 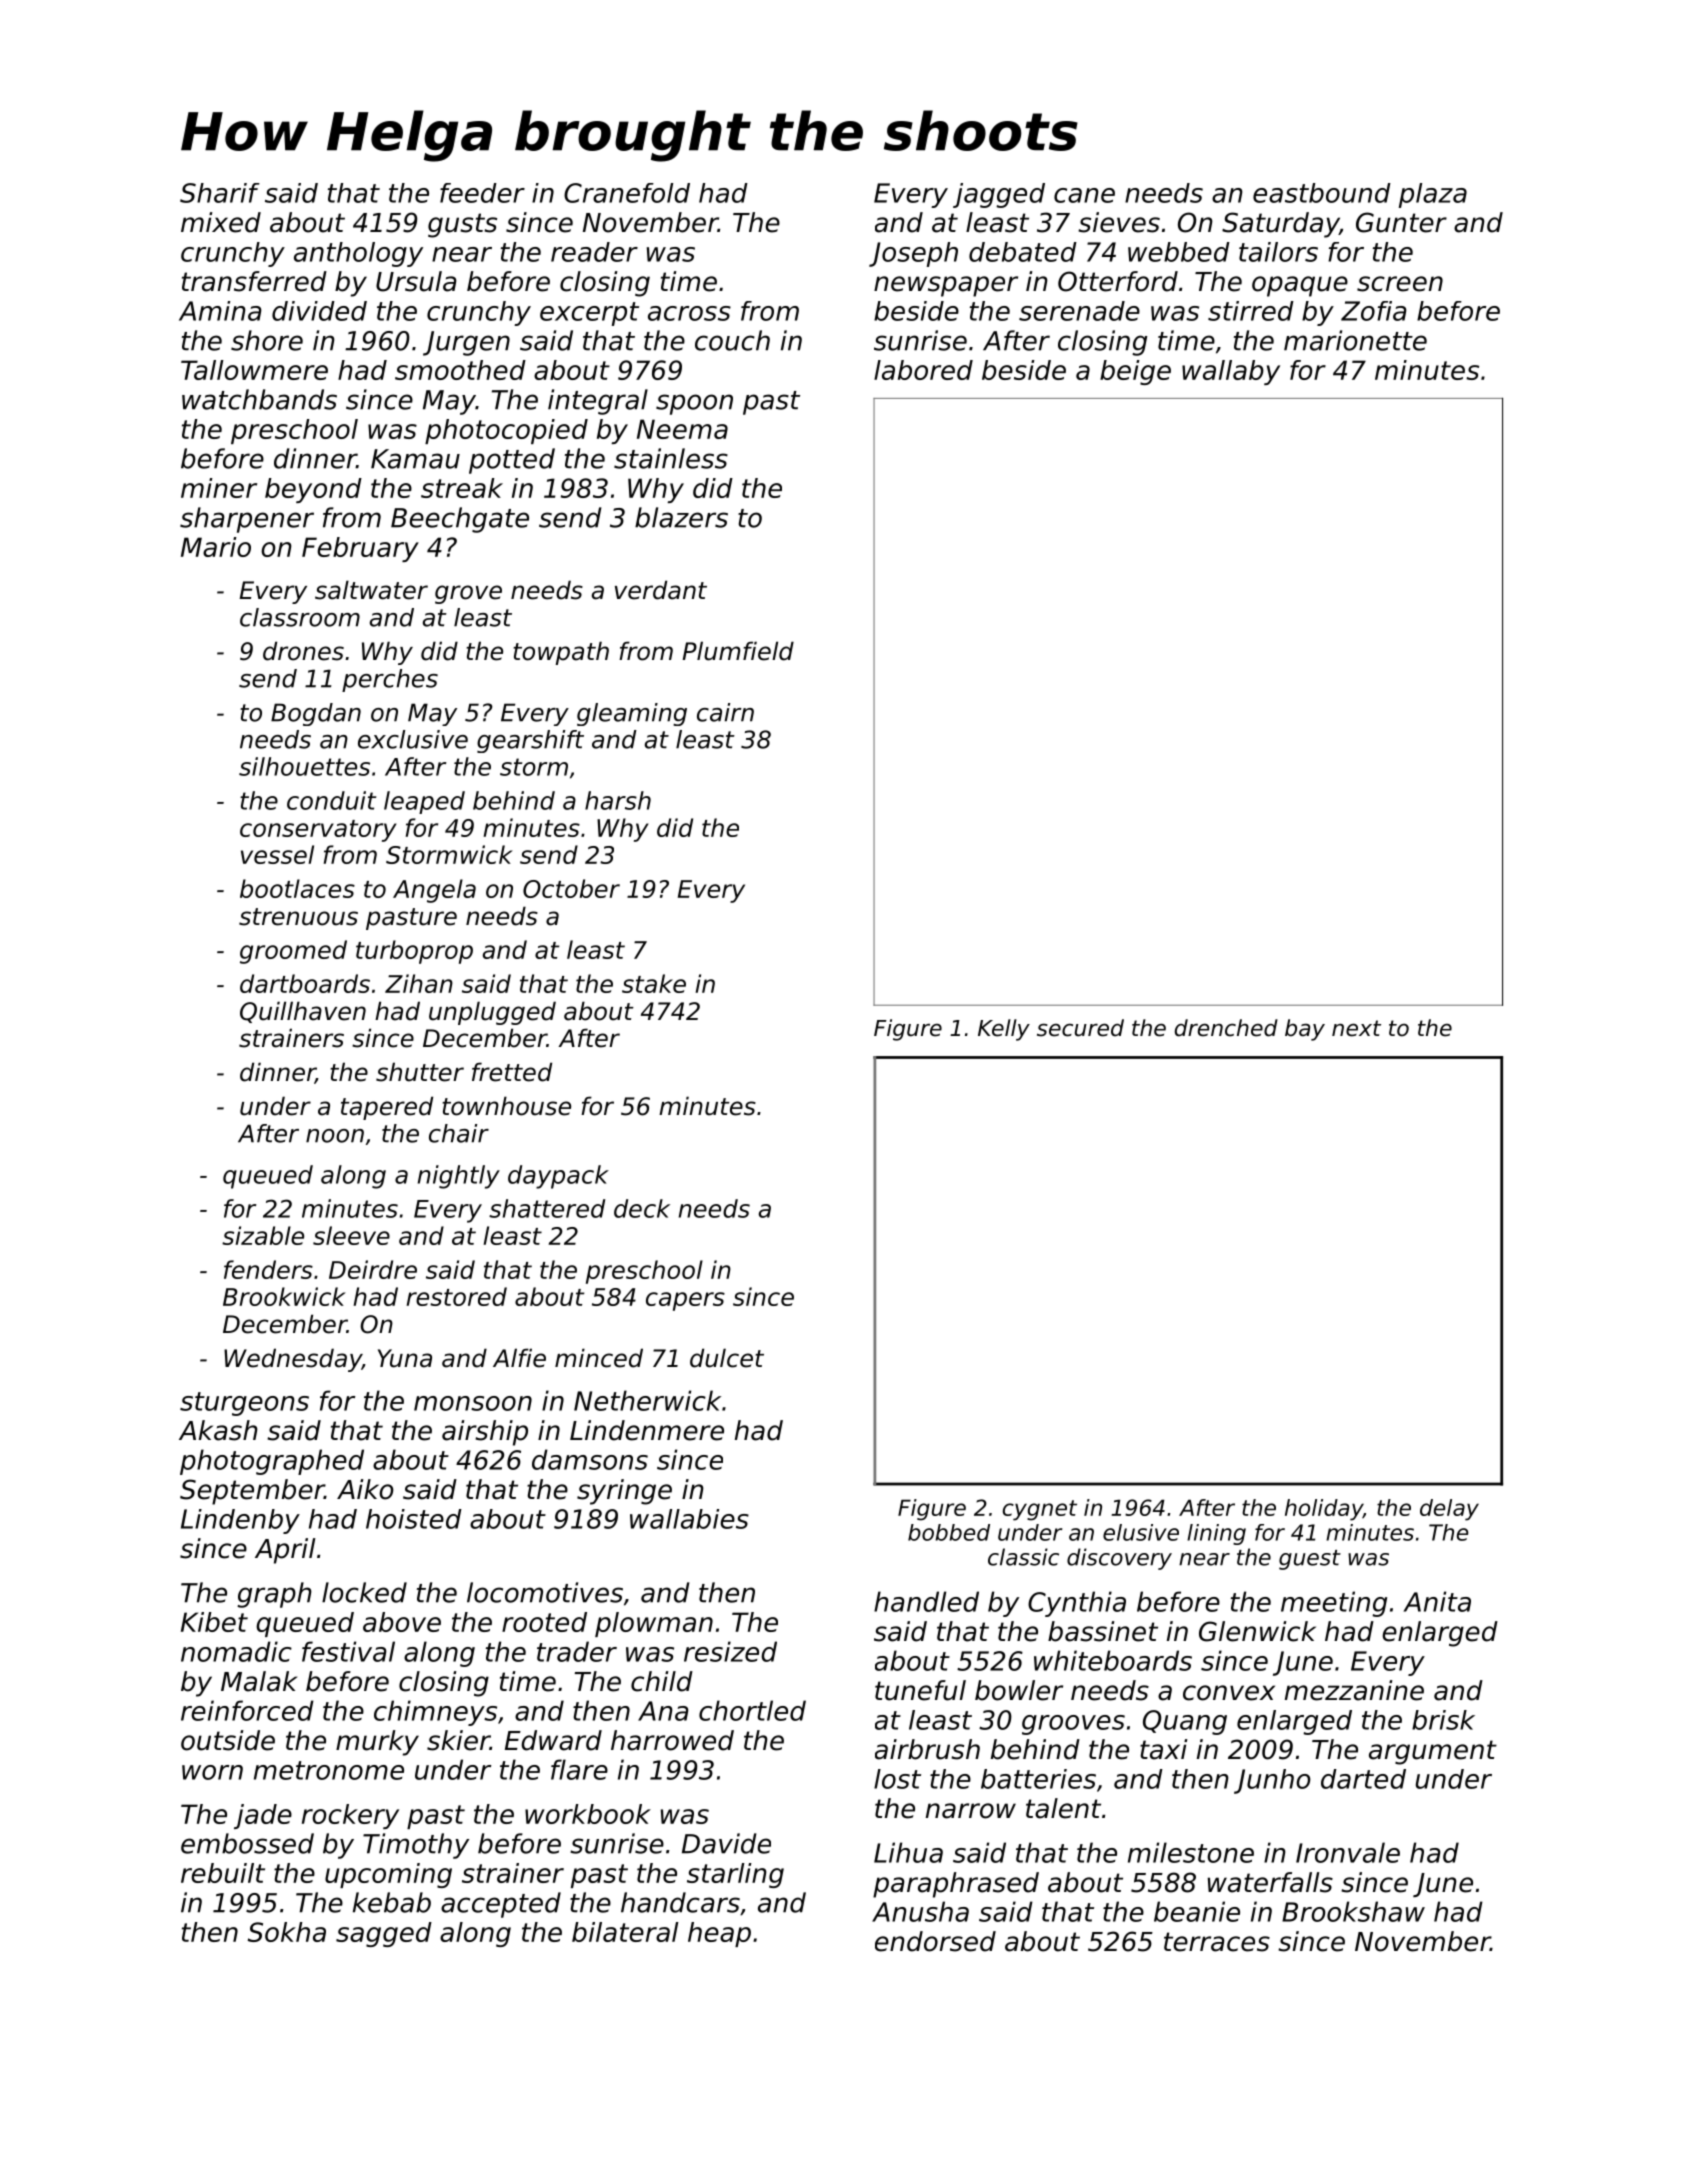 I want to click on handled, so click(x=926, y=1601).
